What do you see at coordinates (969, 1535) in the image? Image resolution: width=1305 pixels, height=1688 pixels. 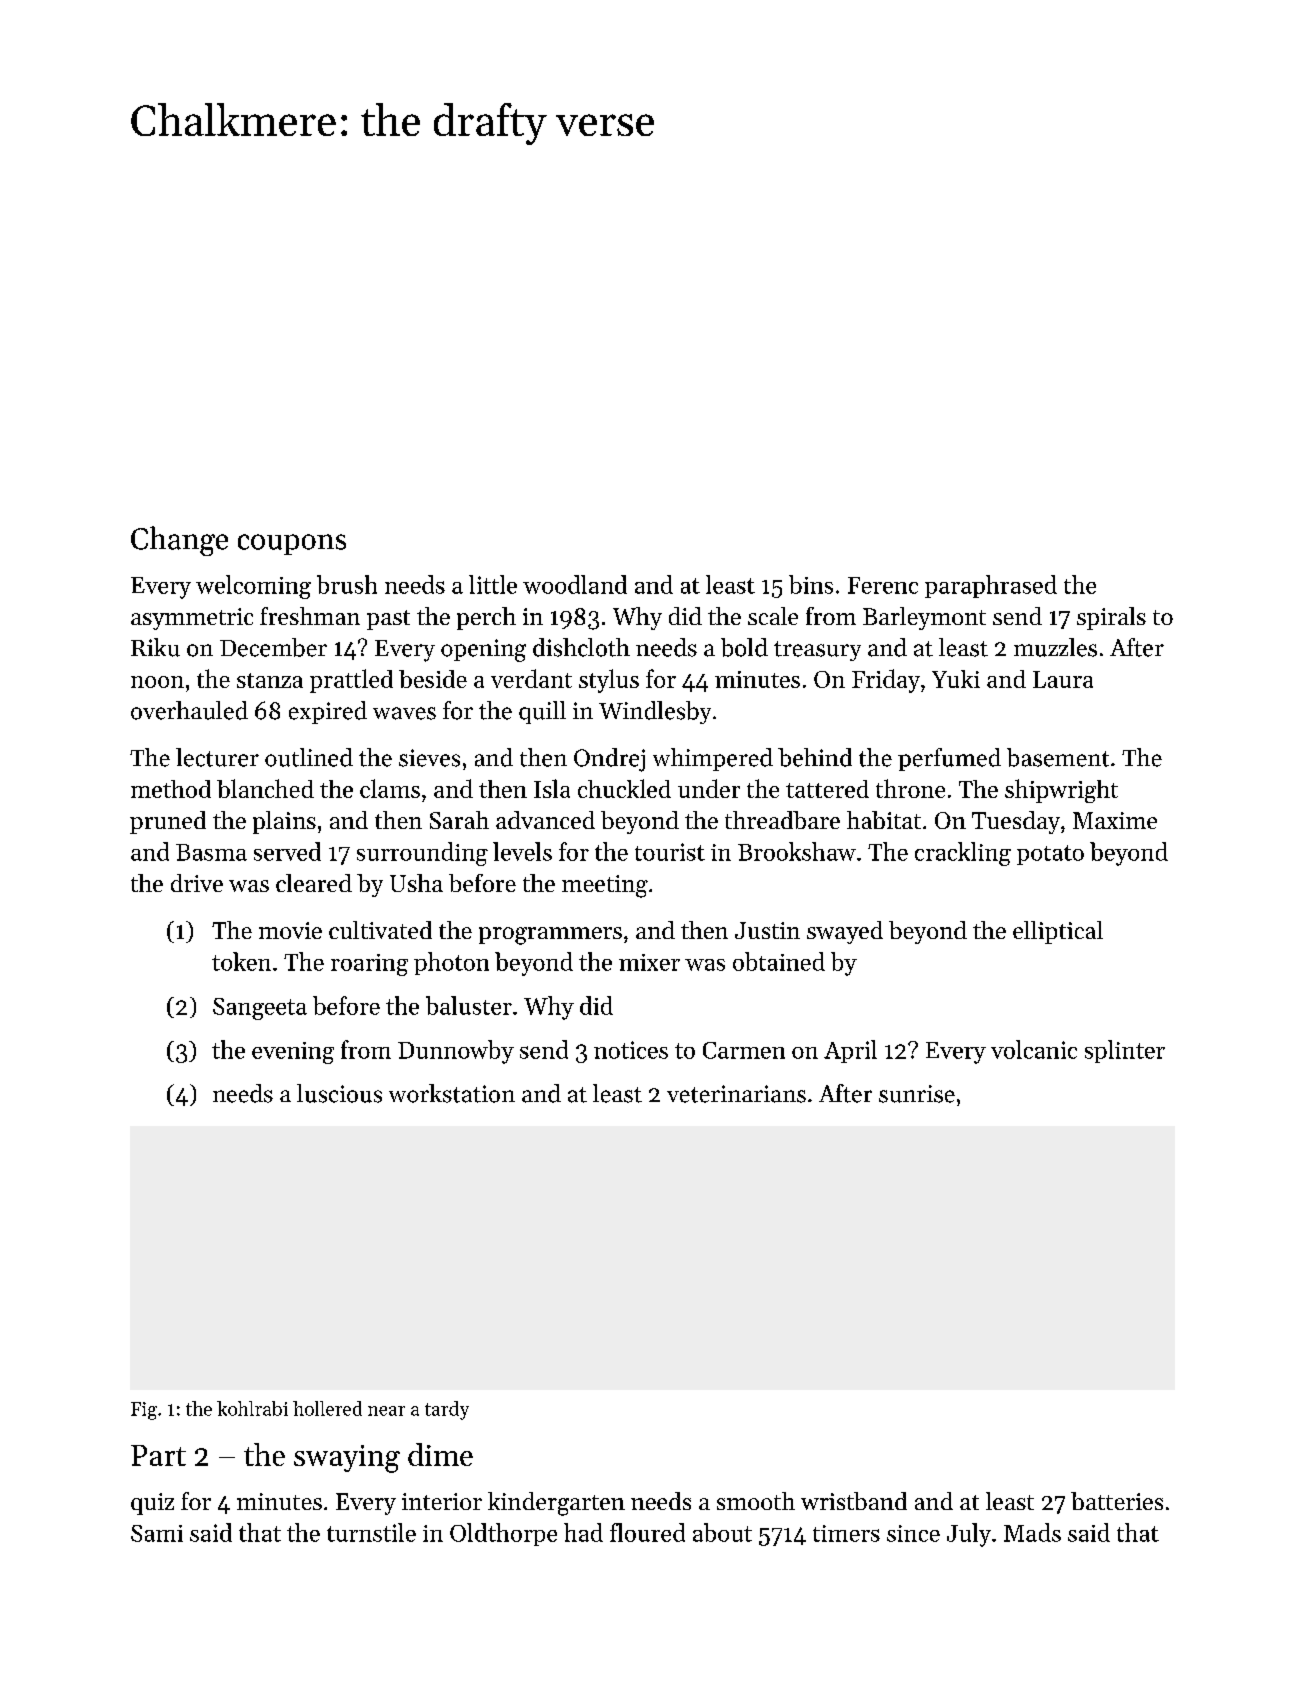 I see `July` at bounding box center [969, 1535].
